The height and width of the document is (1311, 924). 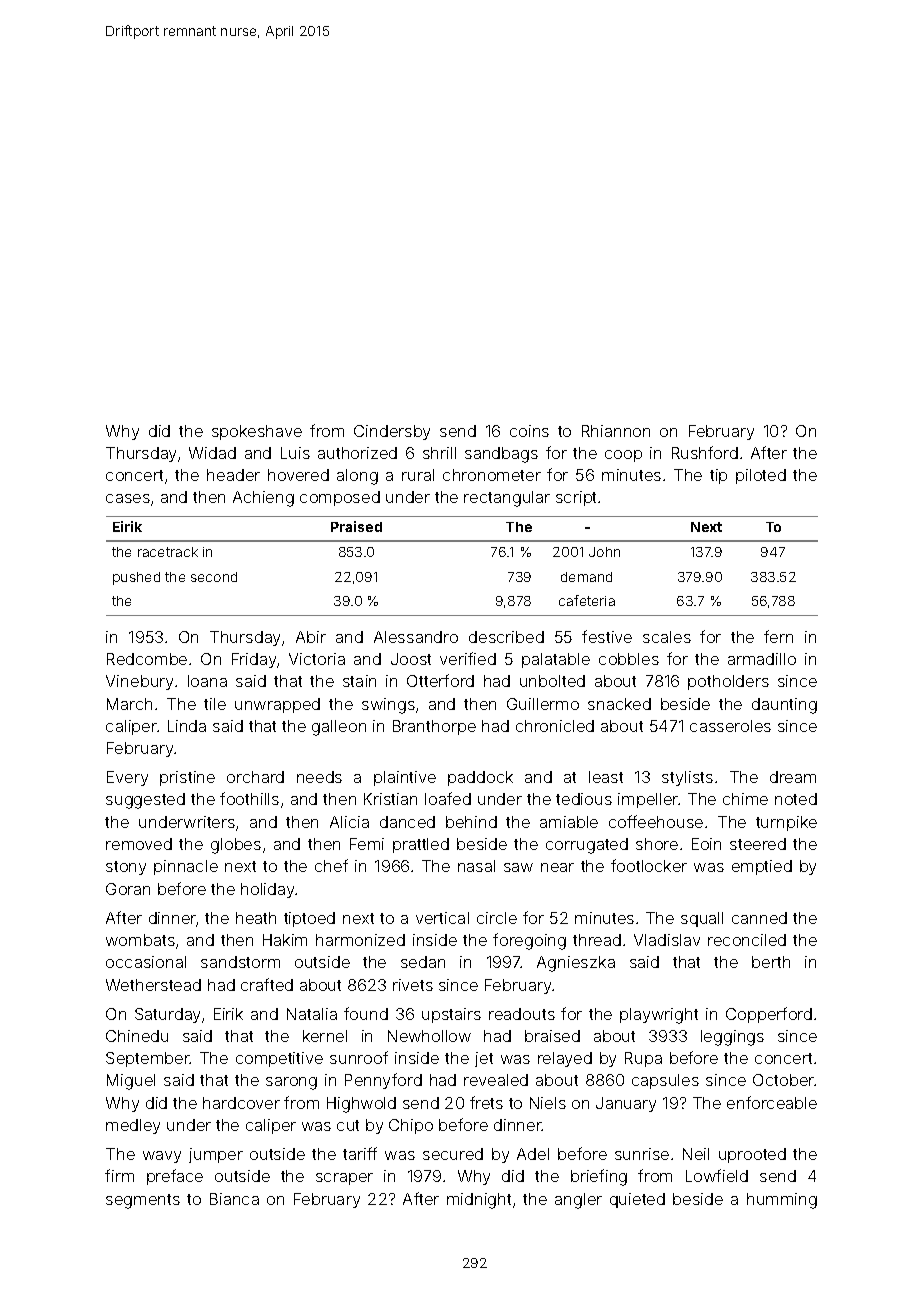 I want to click on galleon, so click(x=339, y=728).
